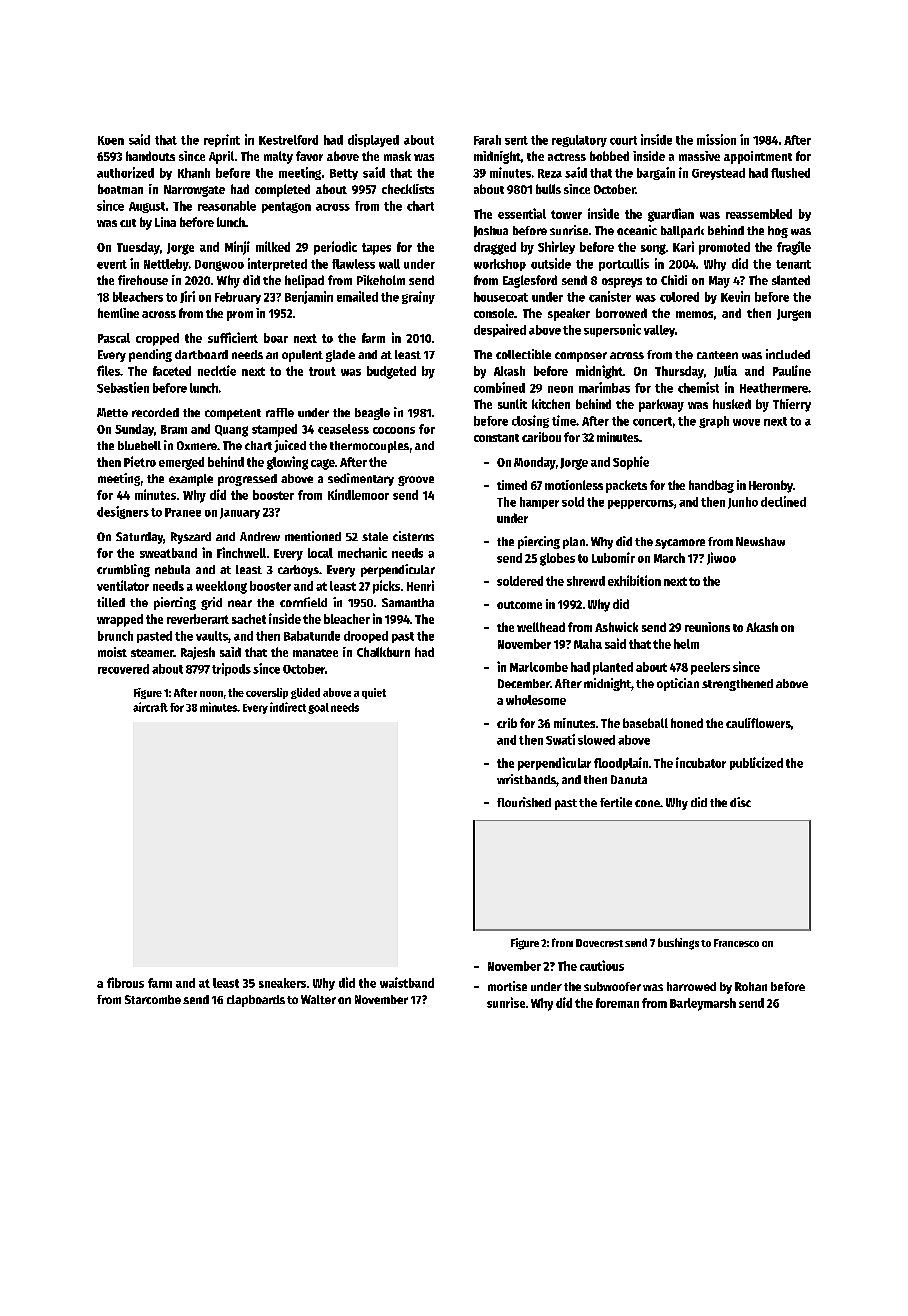 This image has height=1316, width=908. I want to click on reprint, so click(222, 140).
